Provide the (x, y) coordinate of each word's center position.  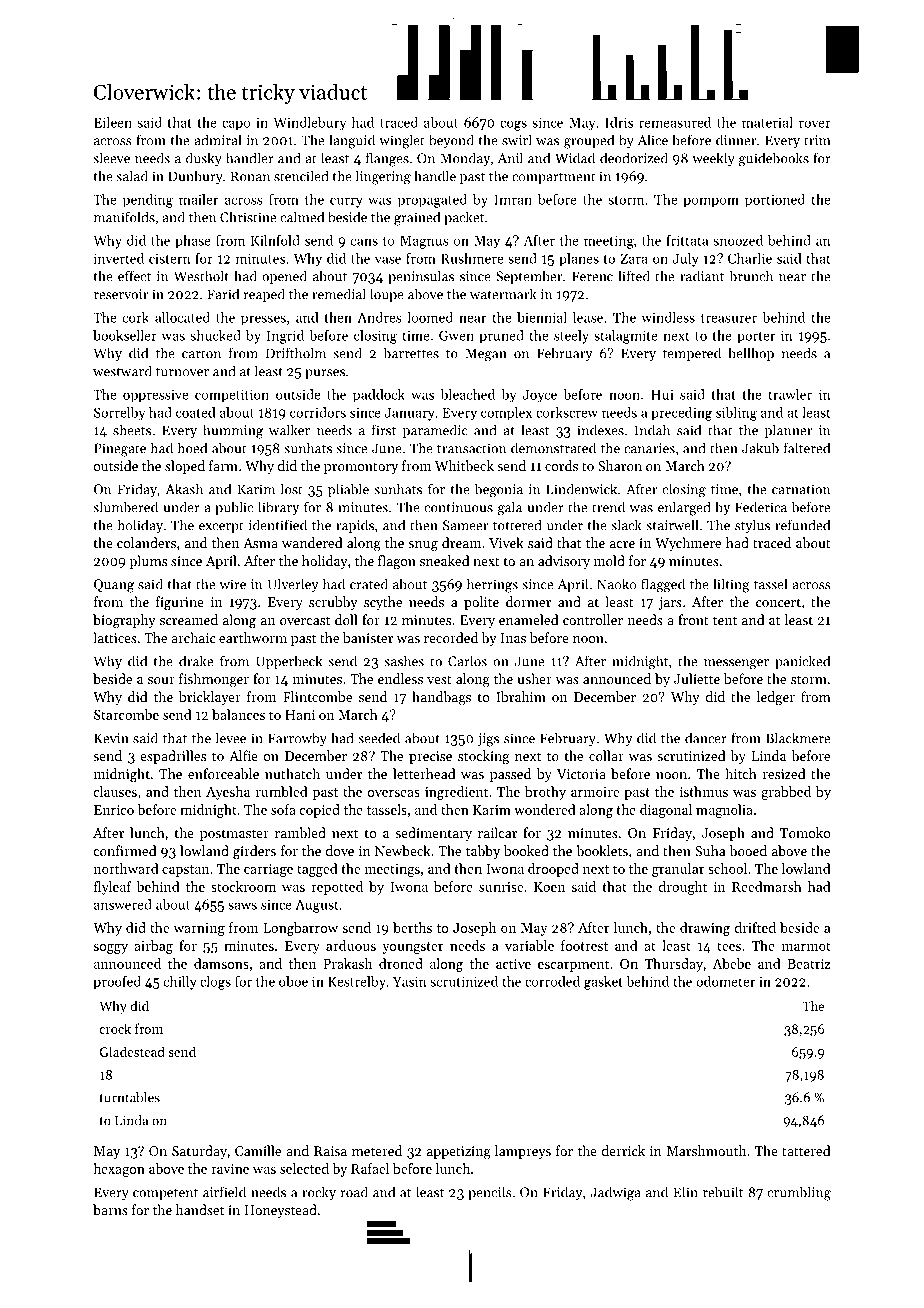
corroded (552, 981)
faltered (807, 448)
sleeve (111, 158)
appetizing (459, 1152)
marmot (806, 946)
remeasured (675, 122)
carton (201, 354)
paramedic (435, 431)
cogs (513, 125)
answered (123, 904)
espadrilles (173, 757)
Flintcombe (317, 696)
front (693, 619)
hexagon (119, 1170)
